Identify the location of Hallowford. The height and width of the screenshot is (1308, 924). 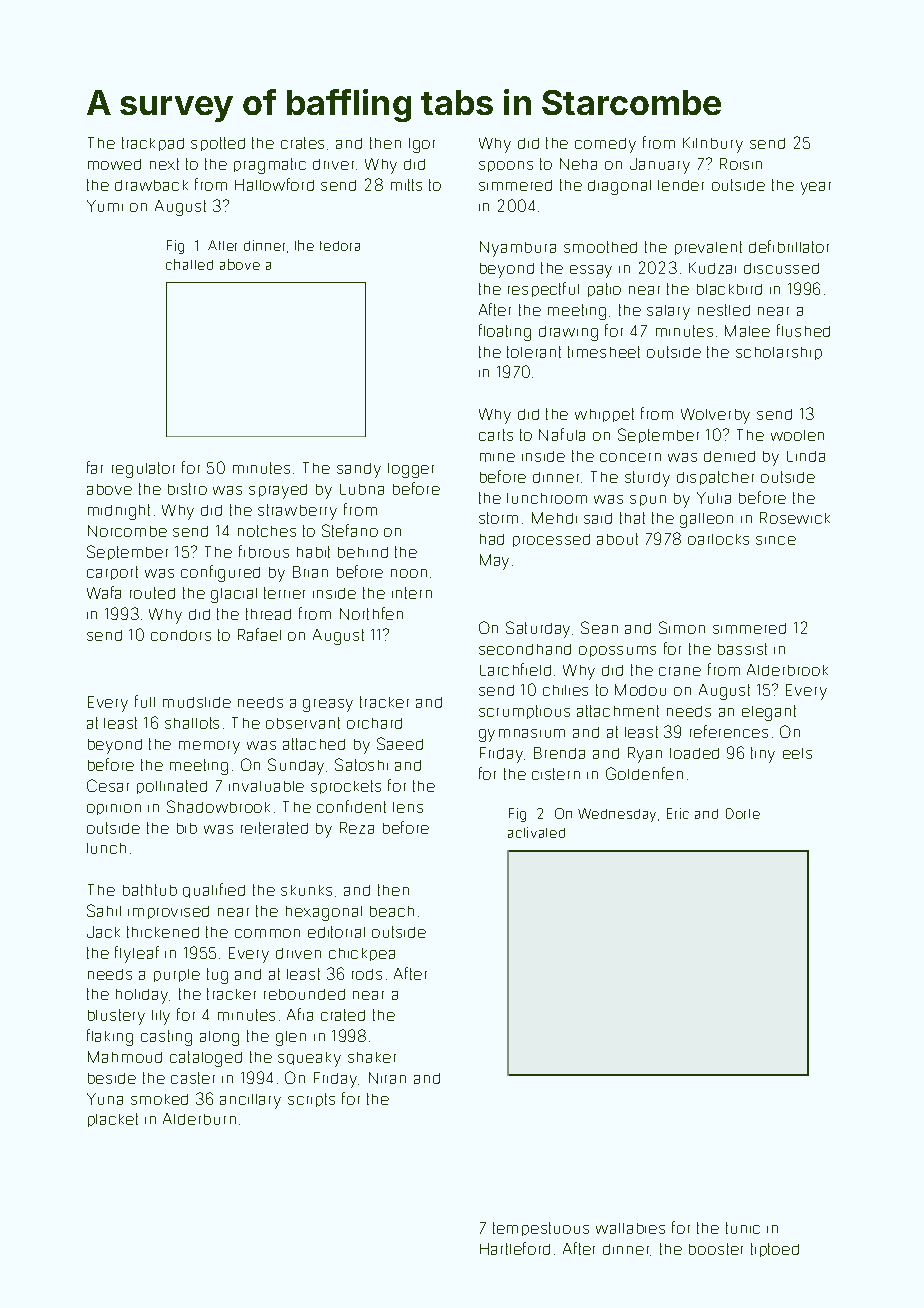
(274, 184).
